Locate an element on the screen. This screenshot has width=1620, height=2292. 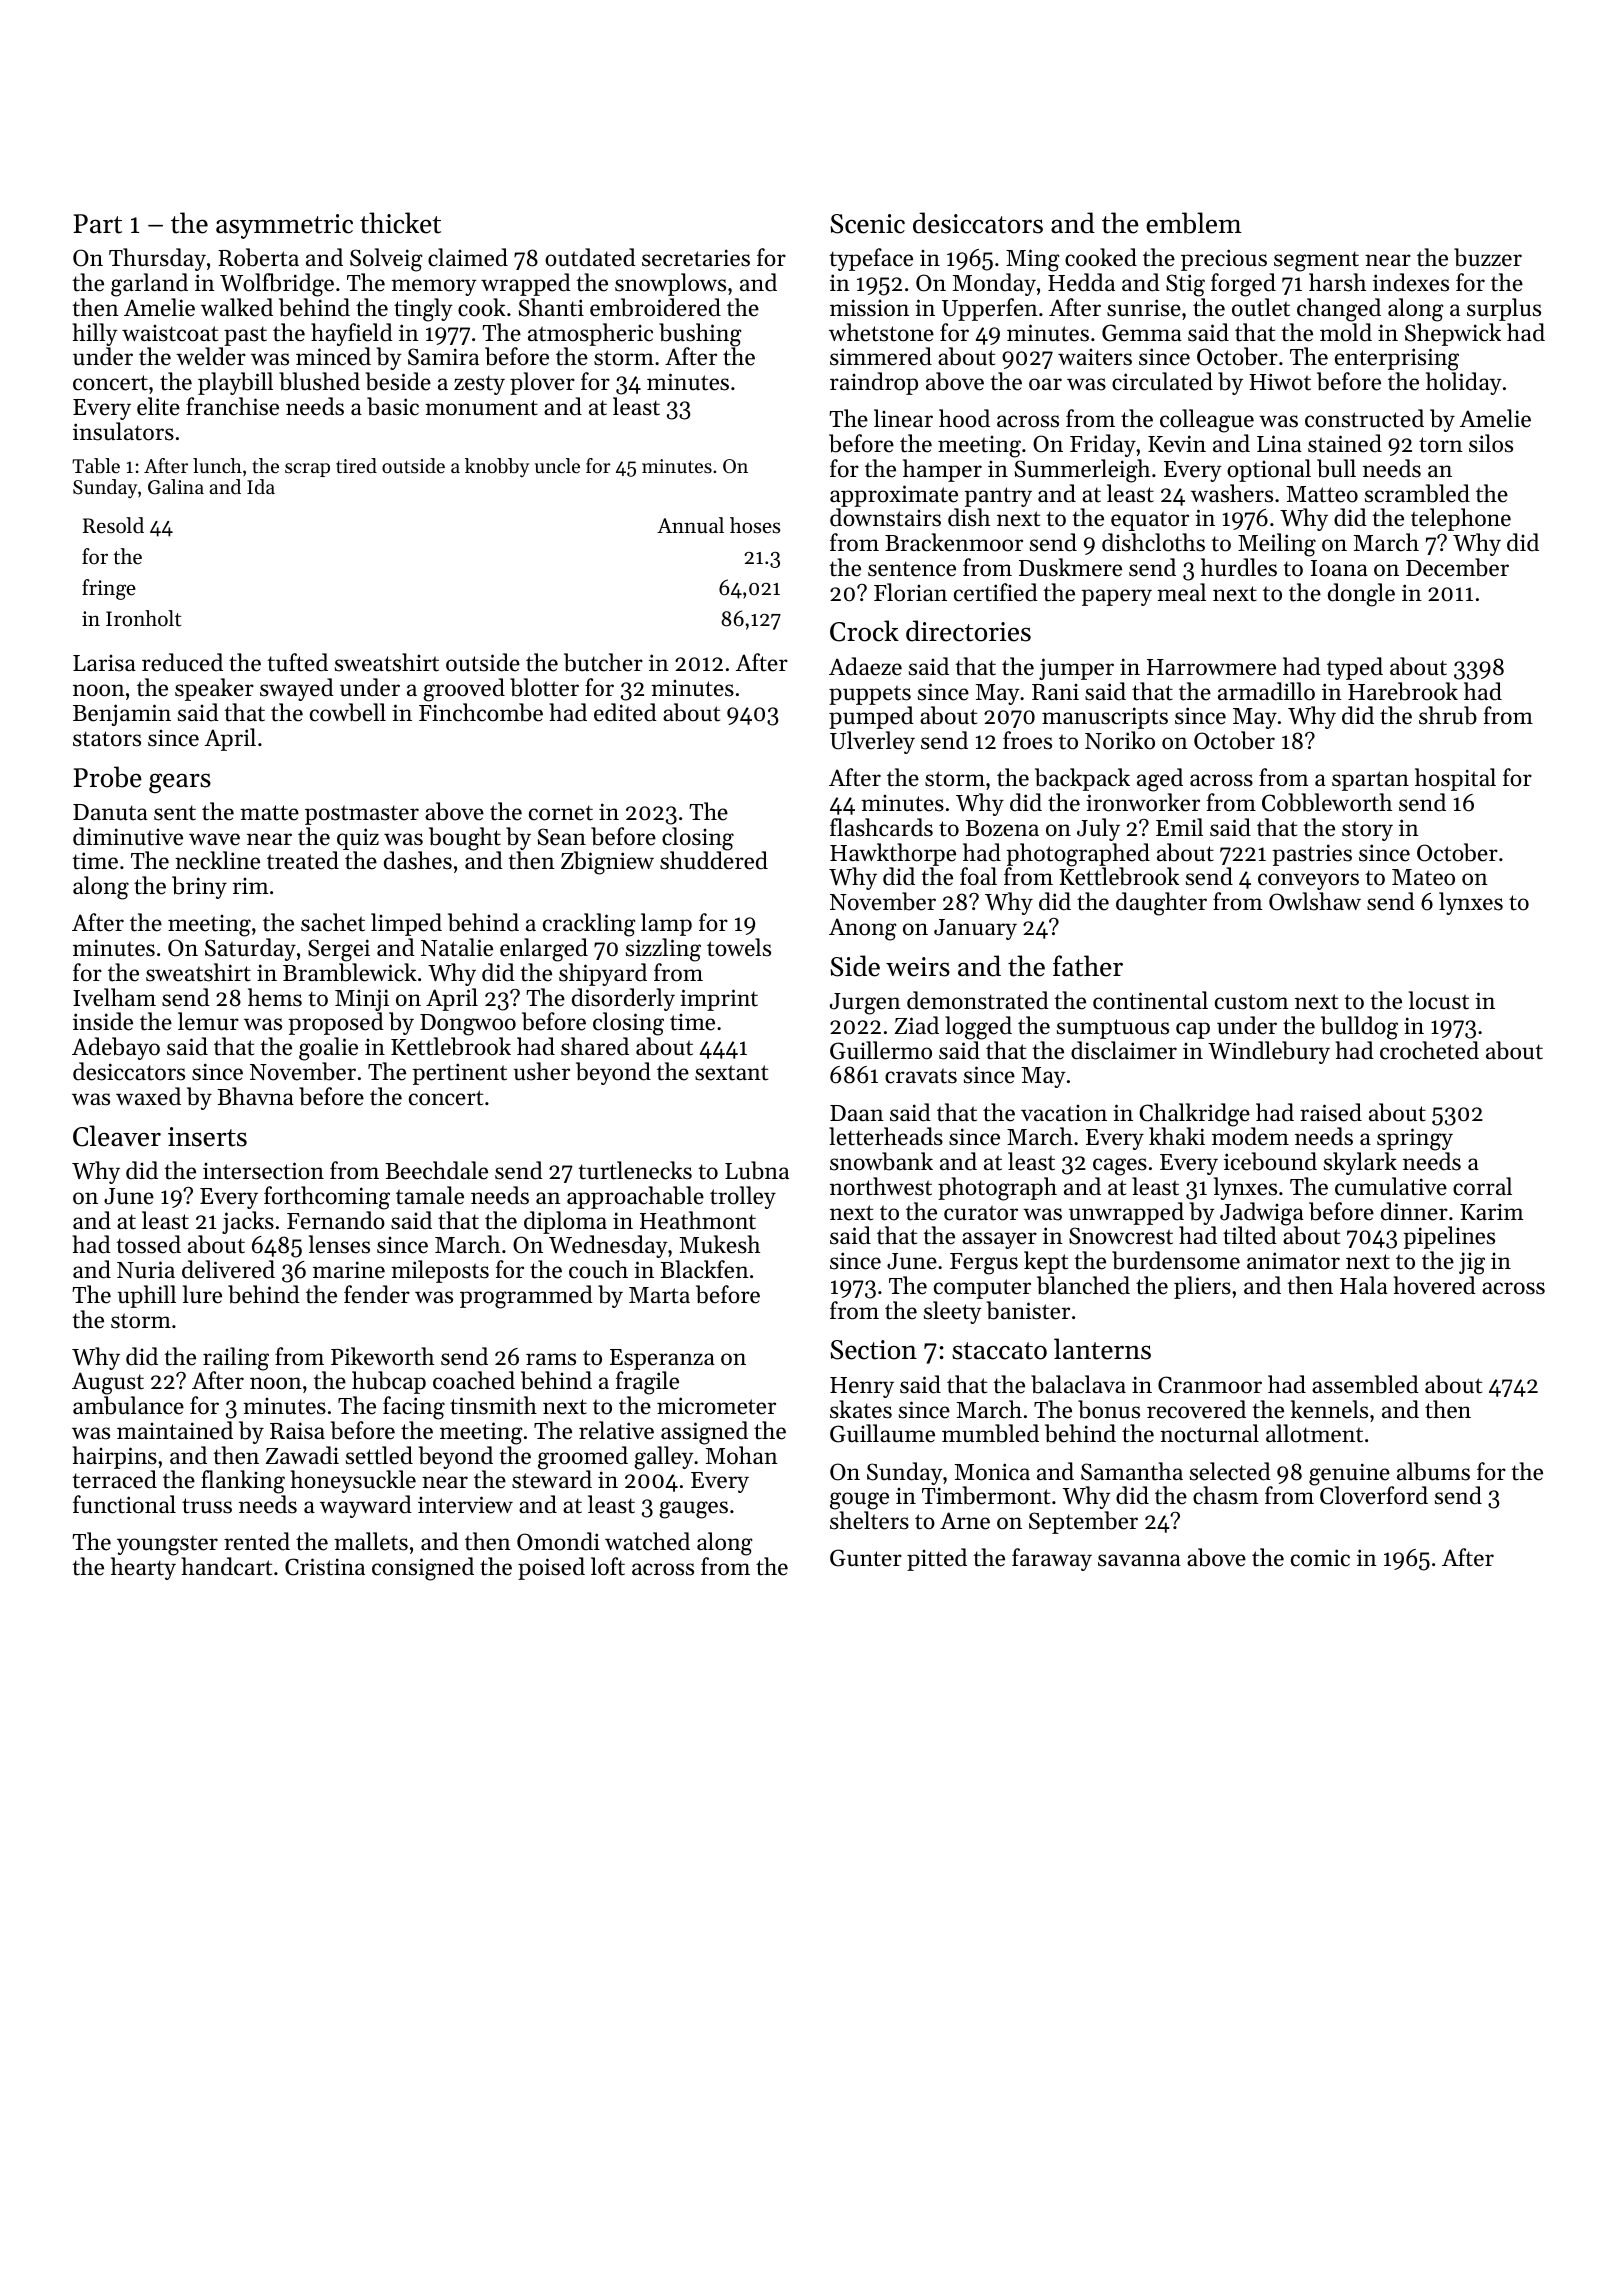
Annual is located at coordinates (690, 525).
